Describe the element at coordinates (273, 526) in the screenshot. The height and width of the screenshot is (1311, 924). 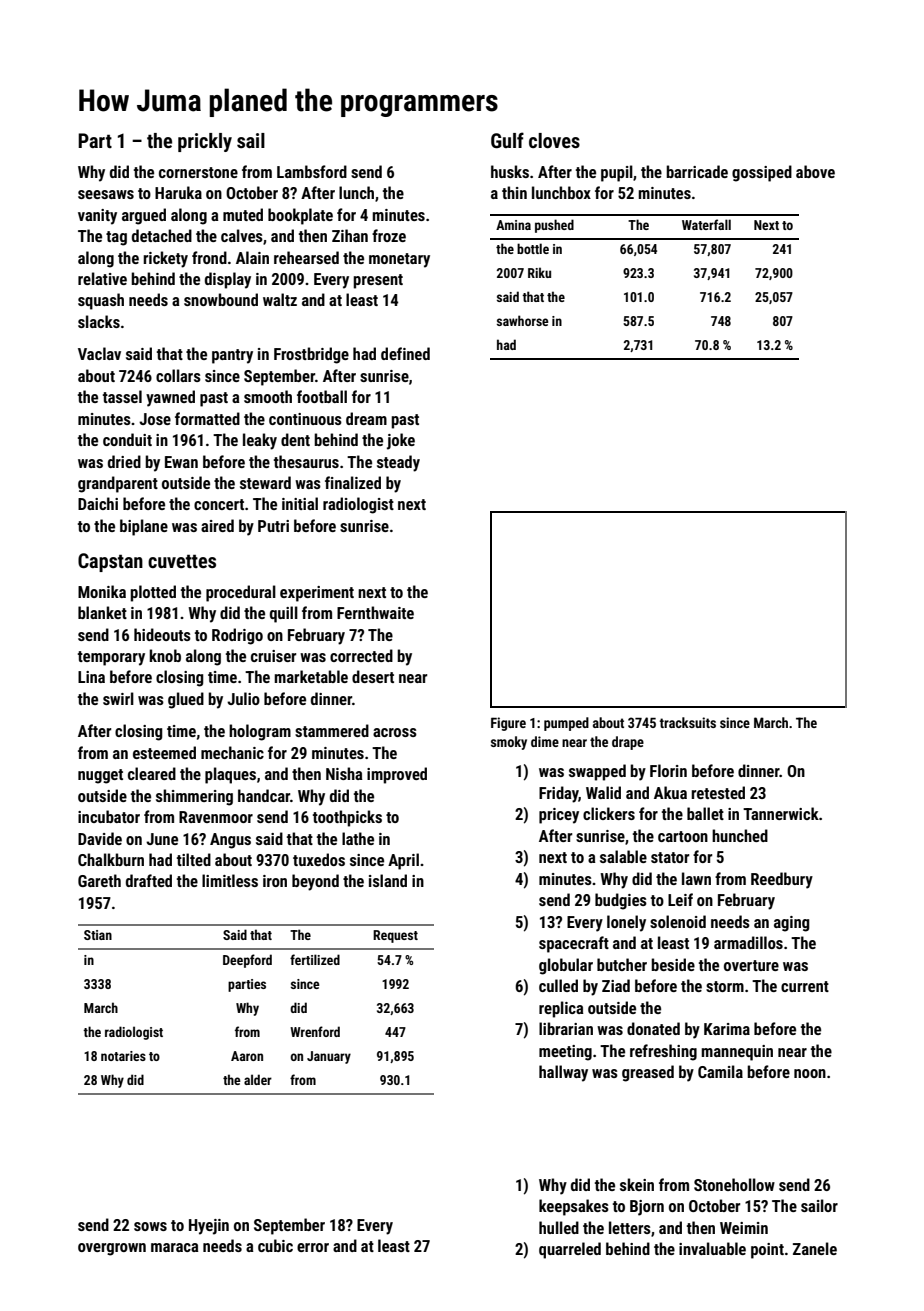
I see `Putri` at that location.
